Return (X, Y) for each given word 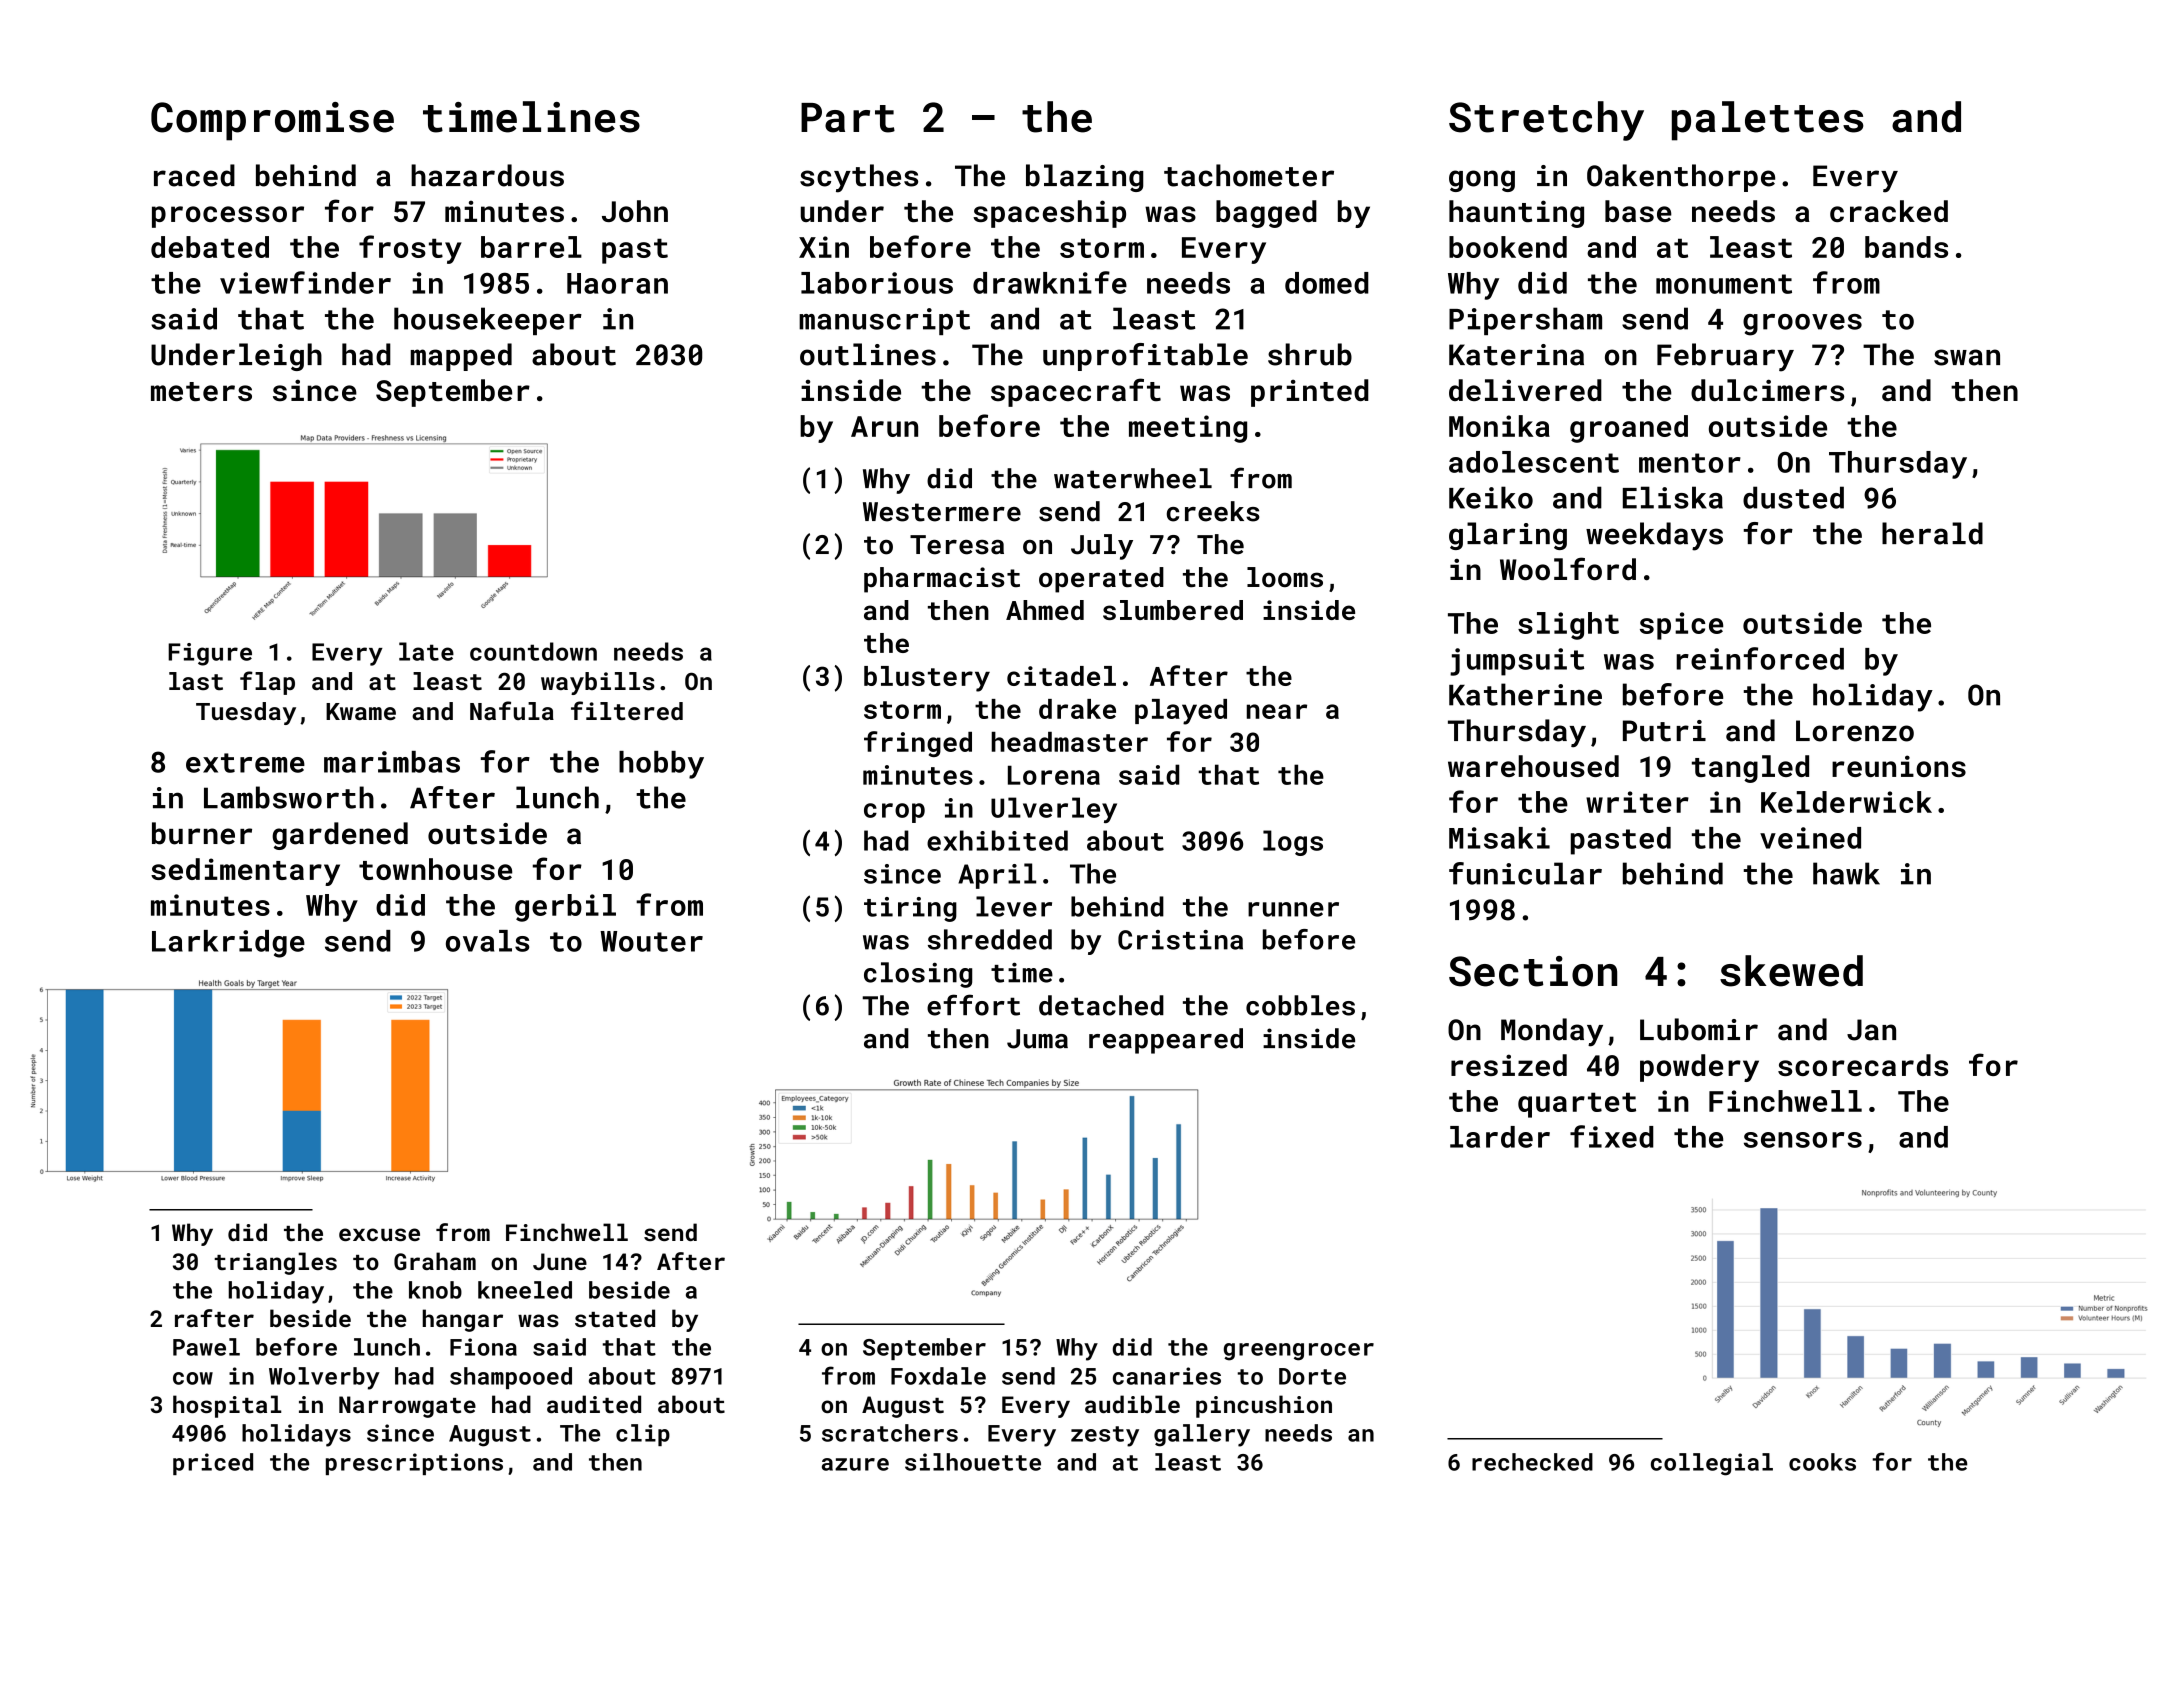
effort (973, 1005)
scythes (859, 178)
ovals (488, 941)
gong (1482, 181)
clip (643, 1435)
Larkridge (228, 944)
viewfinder (305, 282)
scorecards (1863, 1065)
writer (1637, 802)
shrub (1310, 354)
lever (1014, 906)
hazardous (487, 175)
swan (1967, 357)
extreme (245, 763)
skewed (1791, 971)
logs (1293, 843)
